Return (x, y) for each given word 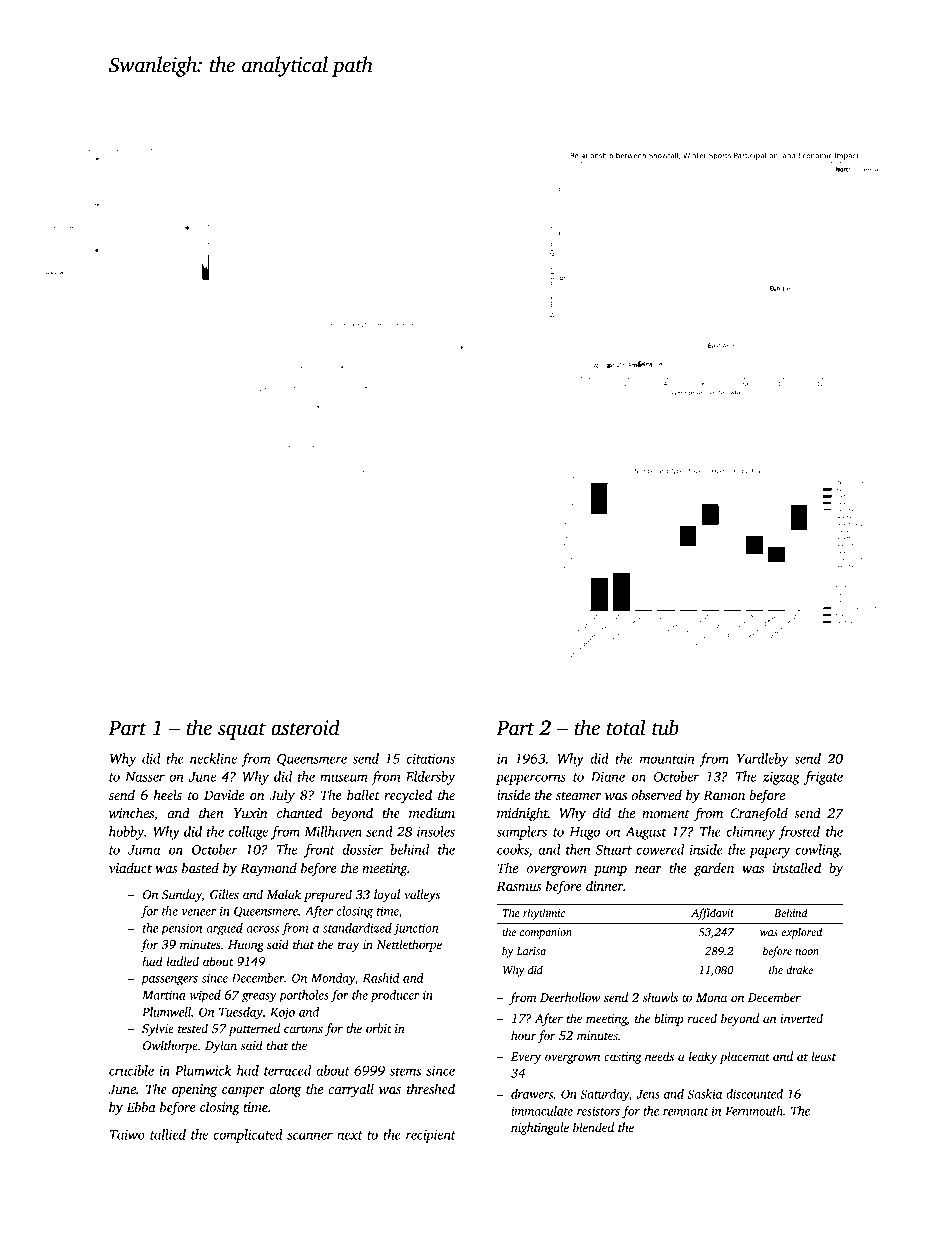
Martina (164, 995)
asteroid (305, 727)
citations (430, 758)
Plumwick (203, 1070)
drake (799, 969)
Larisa (531, 951)
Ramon (724, 795)
